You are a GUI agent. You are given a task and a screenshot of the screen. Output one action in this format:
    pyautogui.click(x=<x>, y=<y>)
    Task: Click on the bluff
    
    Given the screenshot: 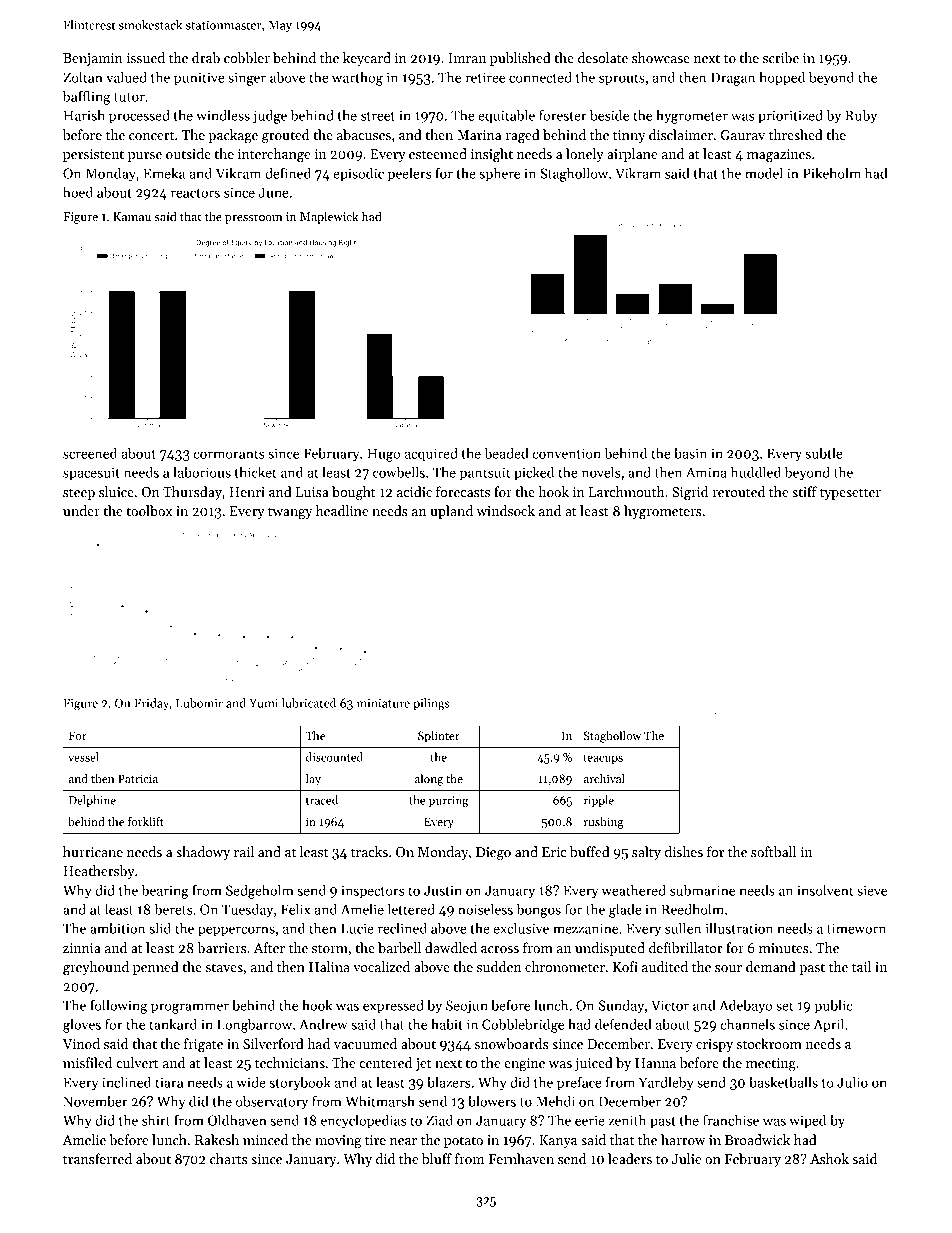 What is the action you would take?
    pyautogui.click(x=437, y=1158)
